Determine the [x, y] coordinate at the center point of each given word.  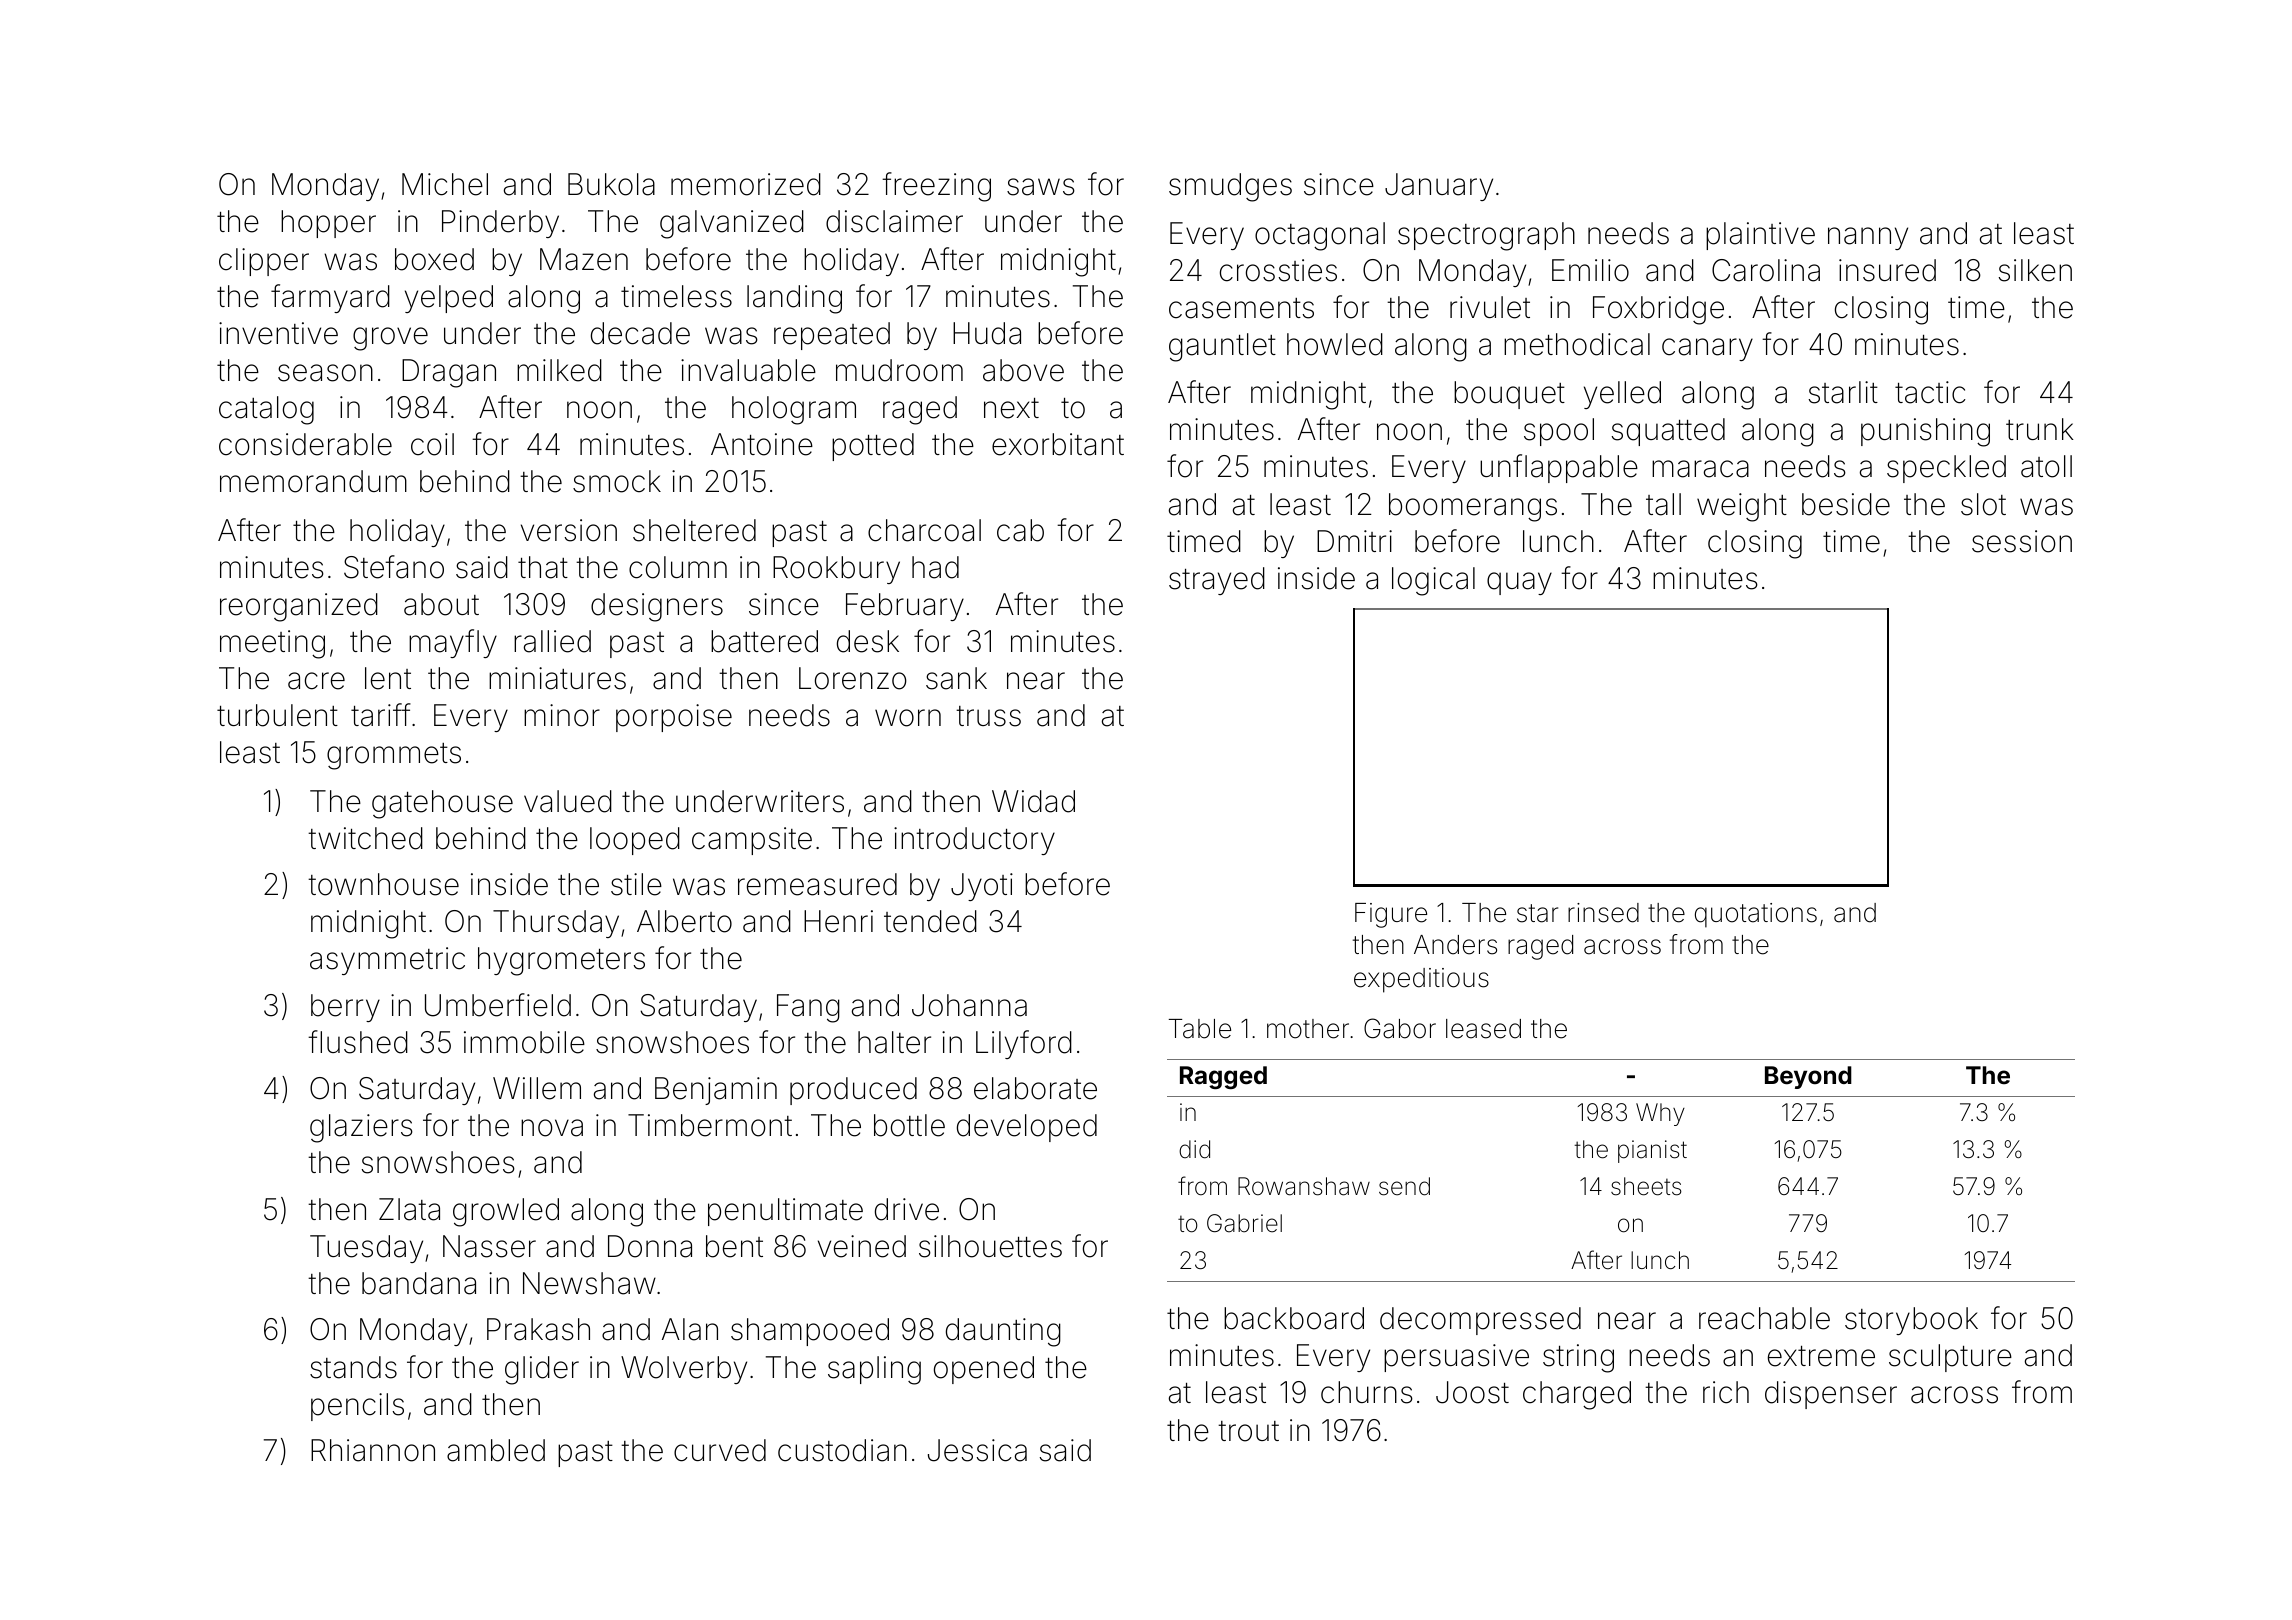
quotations [1756, 915]
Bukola [611, 184]
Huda [987, 333]
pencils [357, 1407]
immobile [524, 1042]
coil [432, 444]
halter [894, 1042]
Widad [1033, 801]
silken [2035, 270]
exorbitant [1058, 444]
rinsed [1603, 913]
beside [1846, 504]
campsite [752, 841]
